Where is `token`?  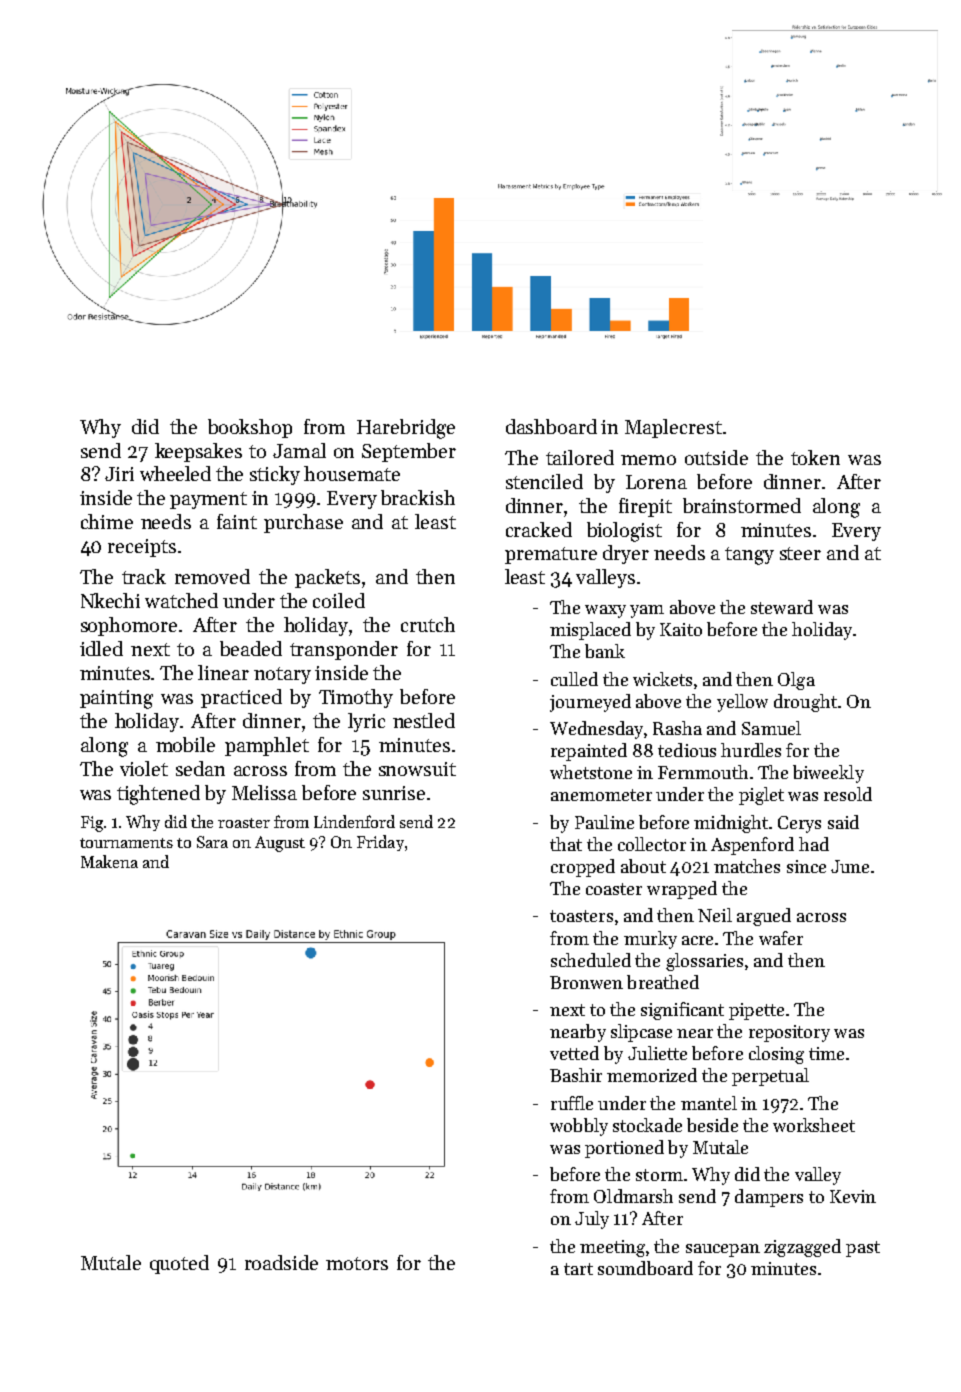
token is located at coordinates (815, 457).
